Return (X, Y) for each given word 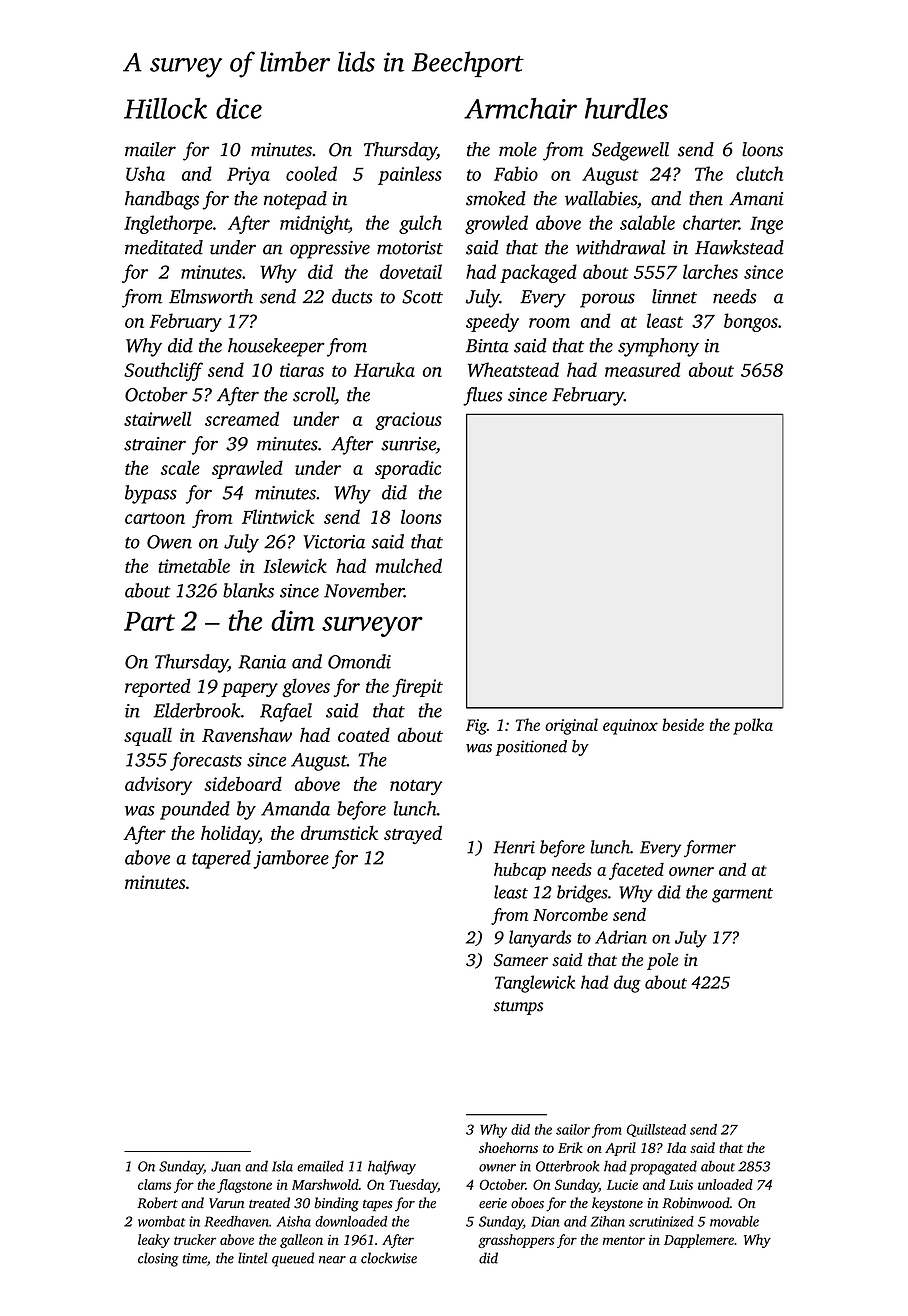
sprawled (247, 469)
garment (742, 895)
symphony (658, 347)
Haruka (384, 369)
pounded (195, 810)
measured (642, 369)
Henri (514, 847)
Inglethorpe (168, 224)
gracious (408, 421)
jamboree (291, 859)
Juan (226, 1166)
